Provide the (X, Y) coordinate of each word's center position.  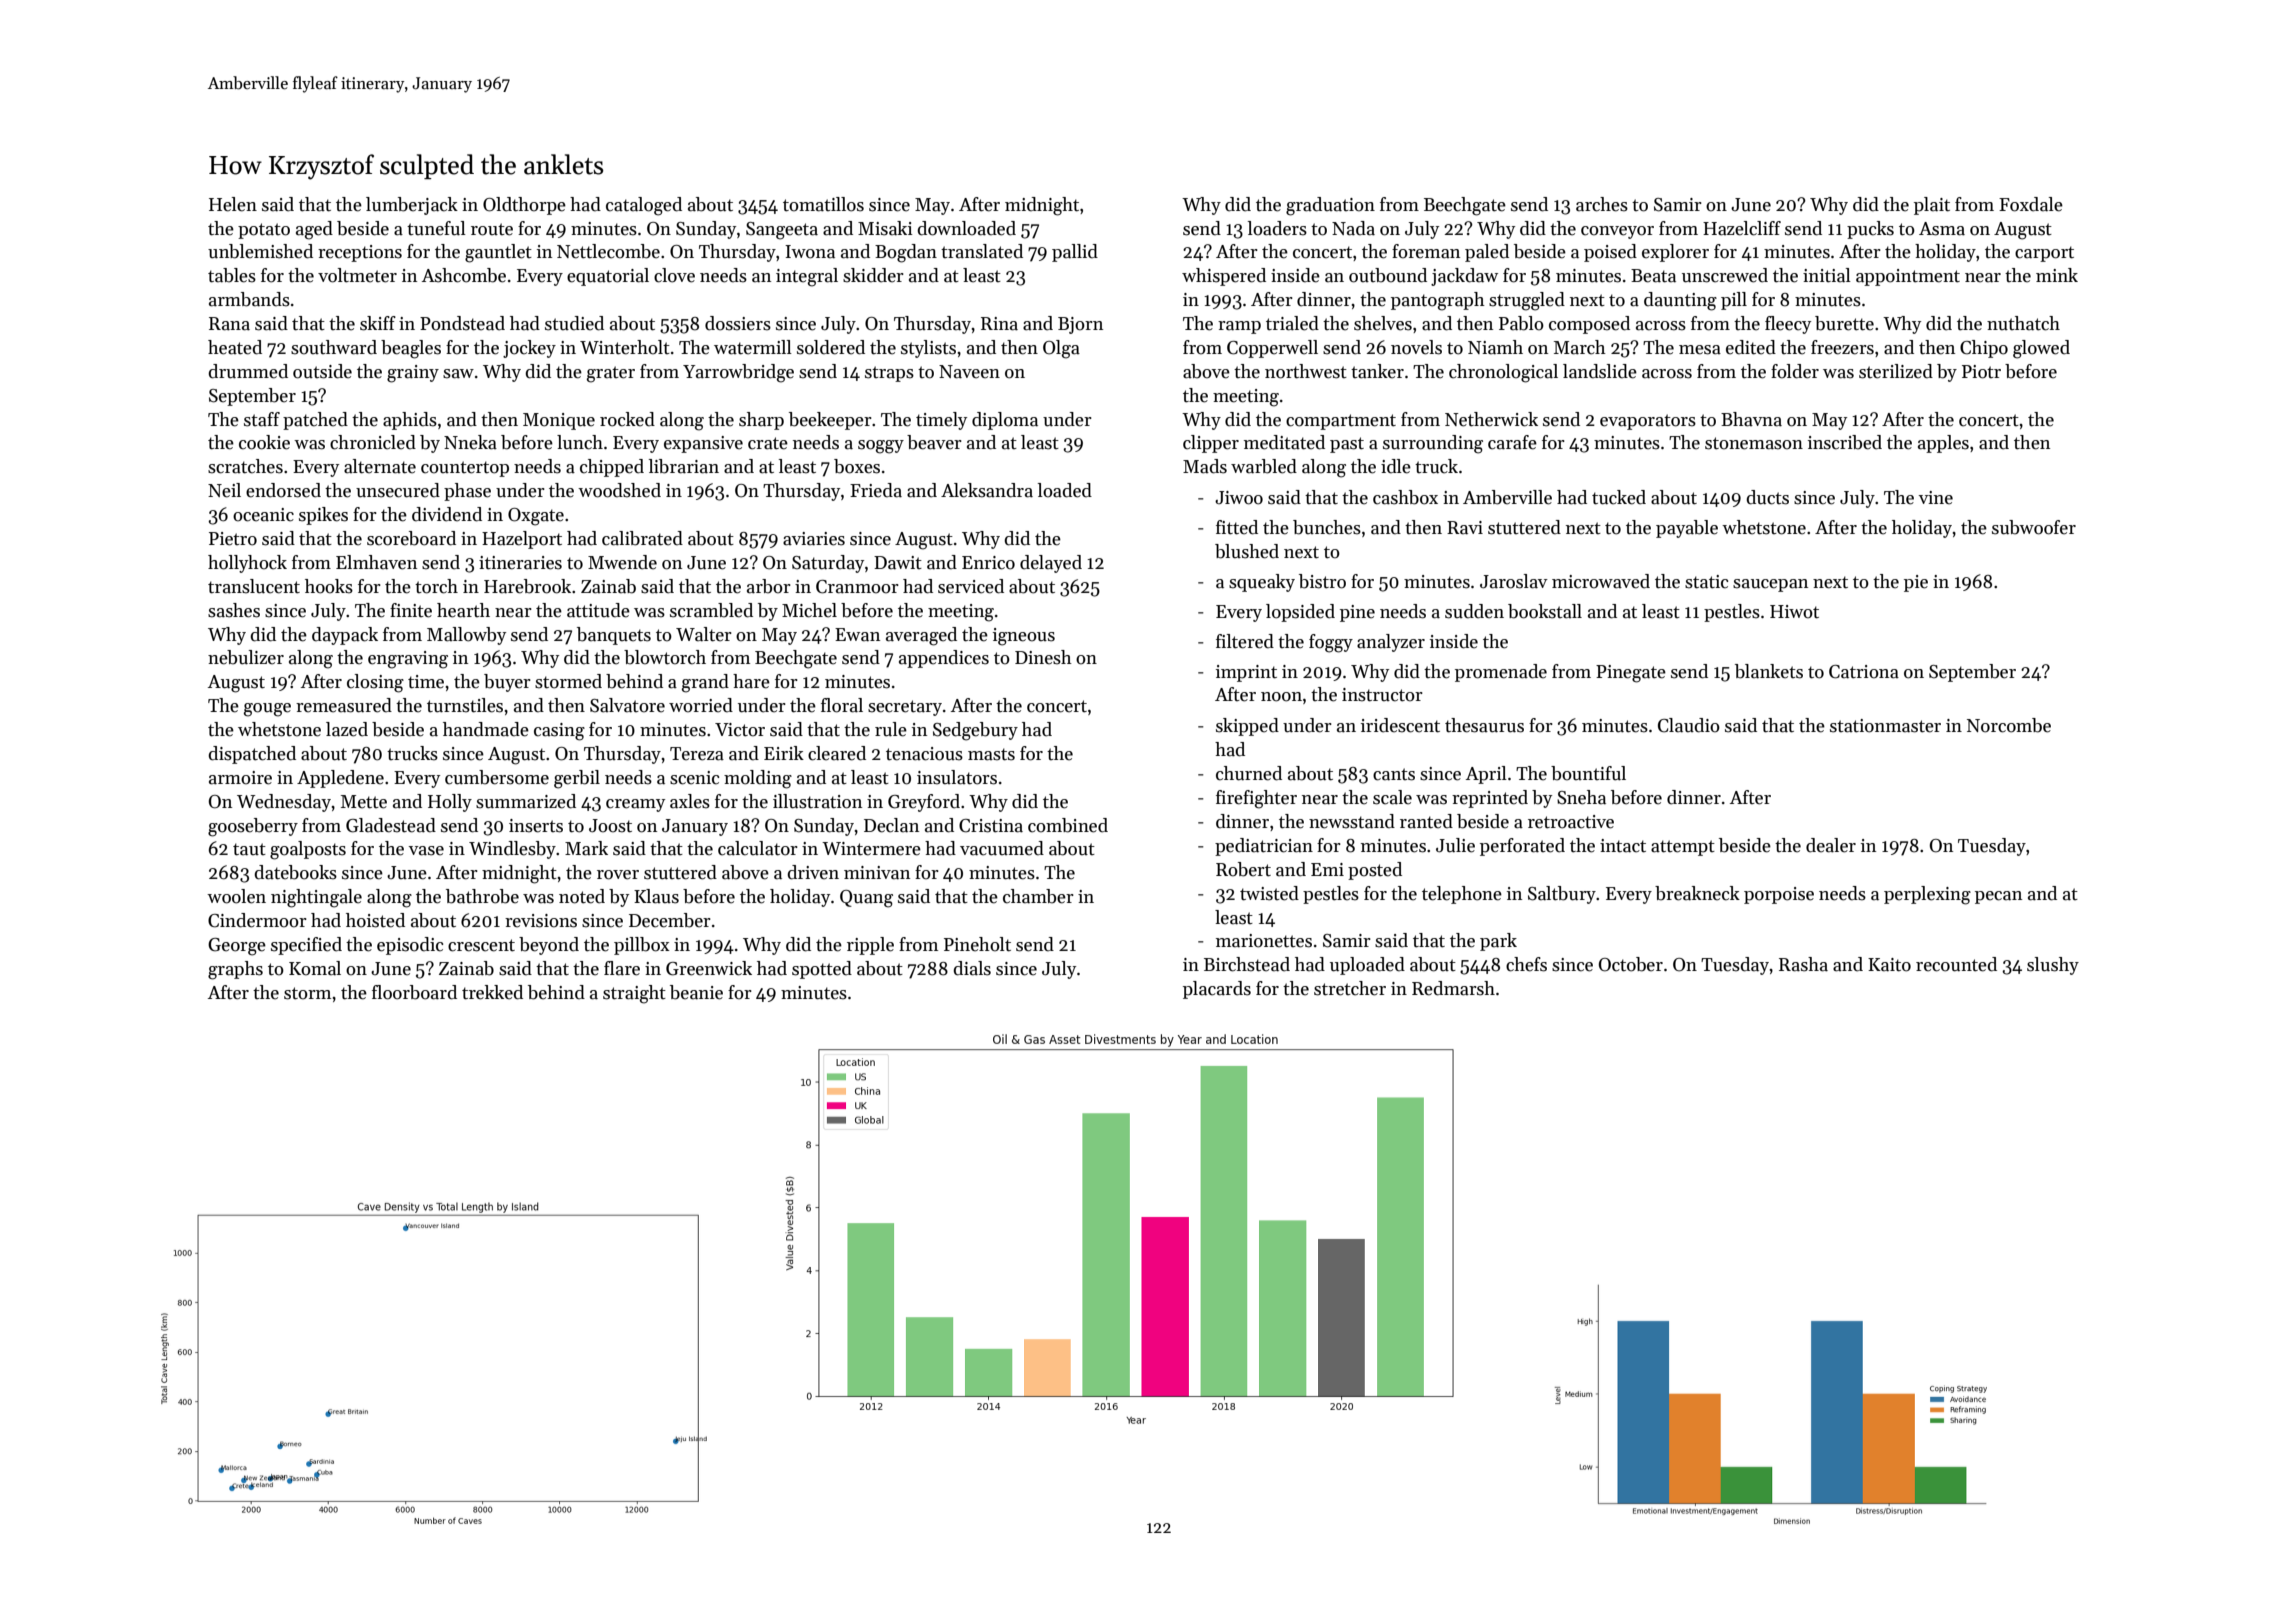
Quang (866, 899)
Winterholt (625, 347)
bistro (1322, 581)
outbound (1388, 275)
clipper (1211, 444)
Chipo (1984, 349)
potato (264, 231)
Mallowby (466, 636)
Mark (586, 848)
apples (1943, 444)
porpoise (1779, 895)
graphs (235, 970)
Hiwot (1794, 612)
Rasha (1803, 964)
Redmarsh (1453, 988)
